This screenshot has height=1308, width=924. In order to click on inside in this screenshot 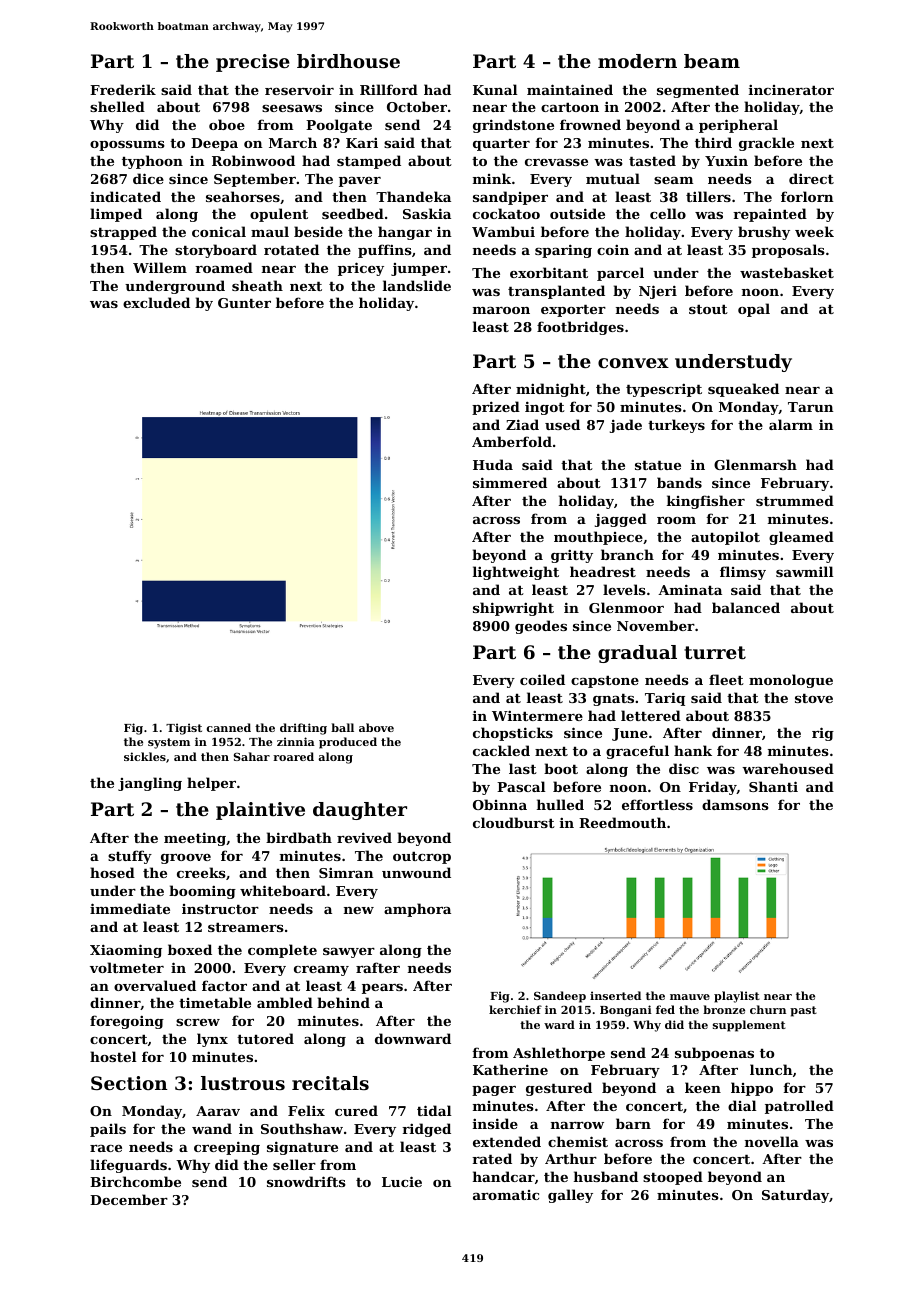, I will do `click(495, 1123)`.
